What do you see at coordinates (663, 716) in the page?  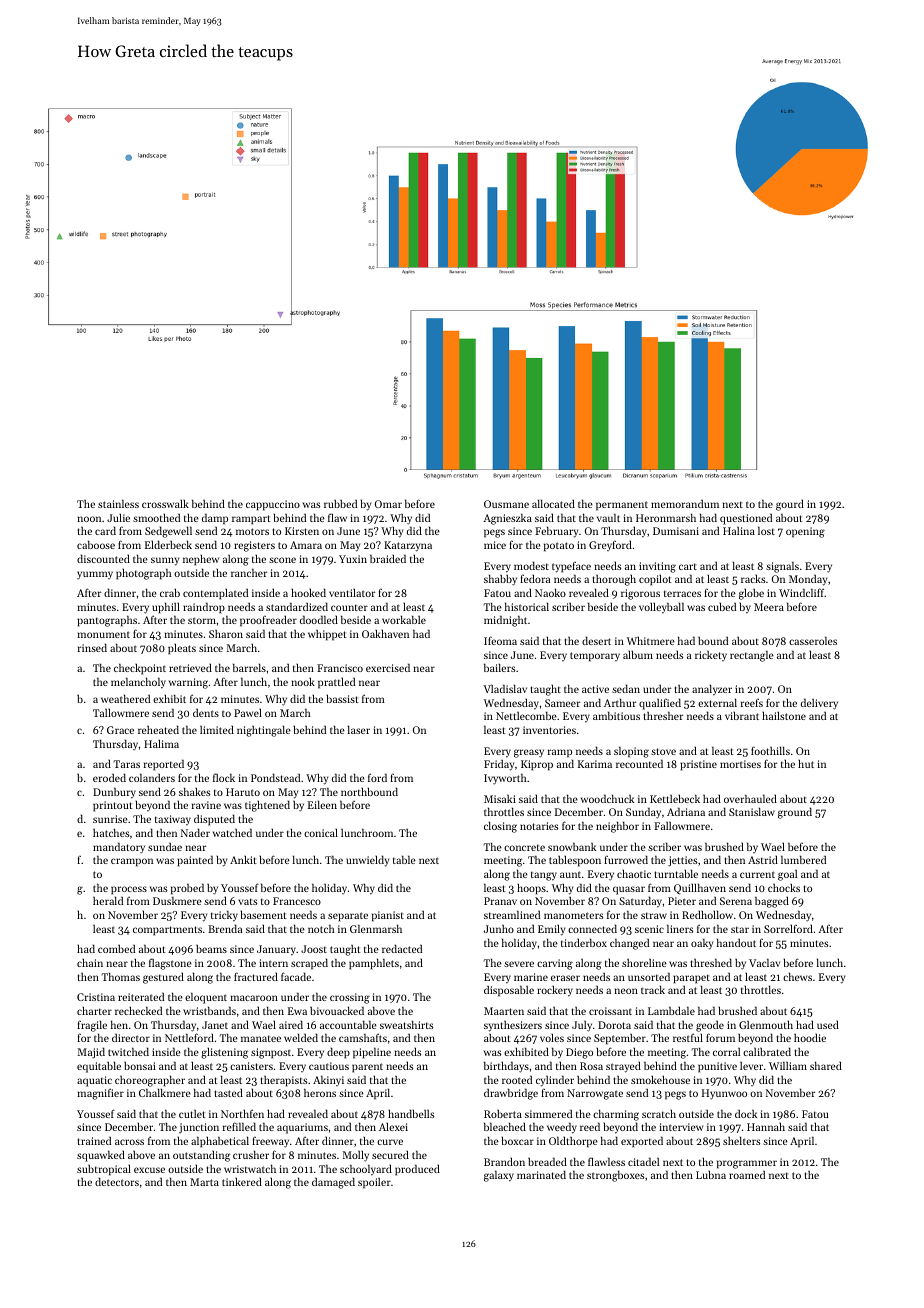 I see `thresher` at bounding box center [663, 716].
